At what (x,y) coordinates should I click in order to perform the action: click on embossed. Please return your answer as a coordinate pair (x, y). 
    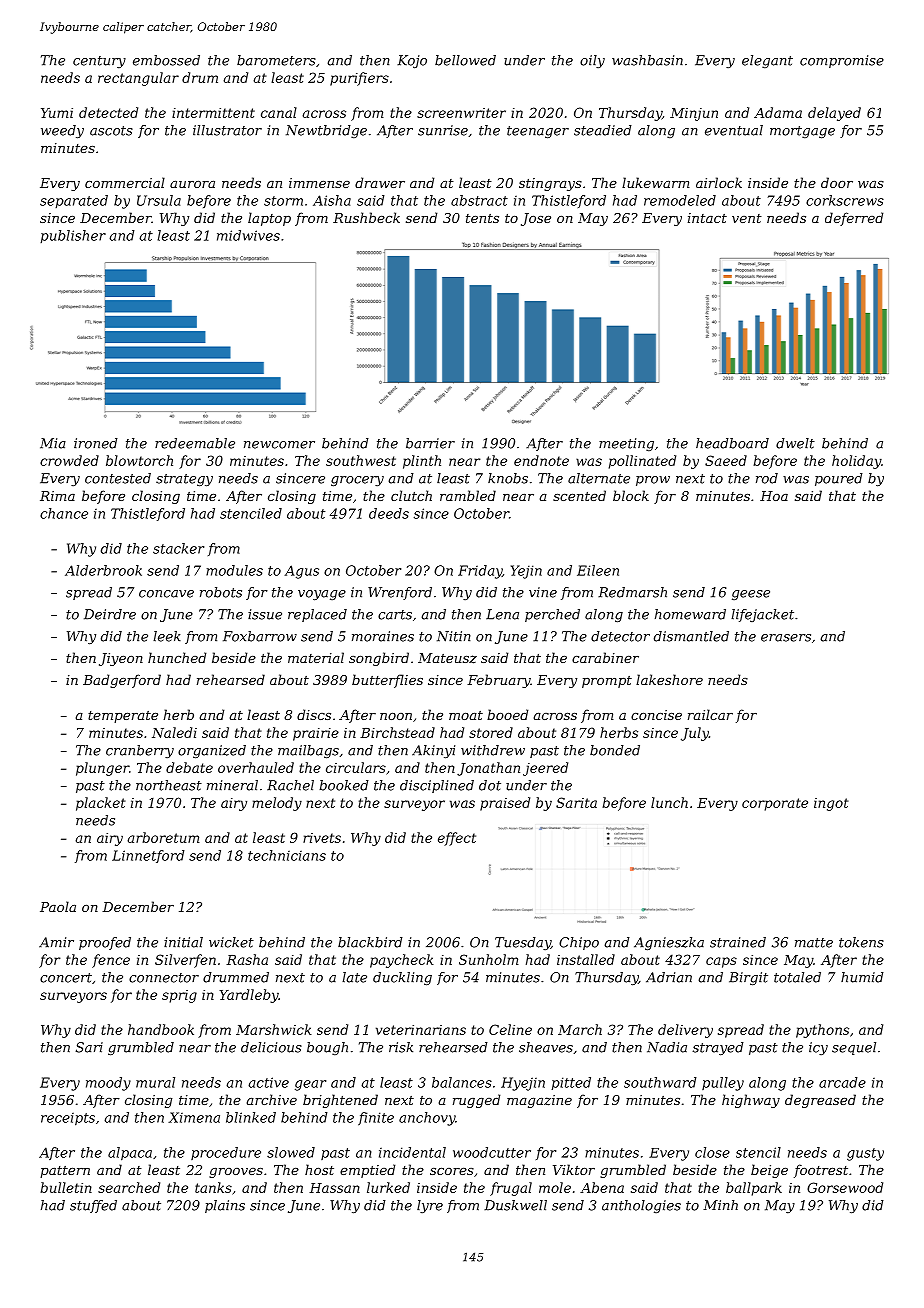
    Looking at the image, I should click on (166, 60).
